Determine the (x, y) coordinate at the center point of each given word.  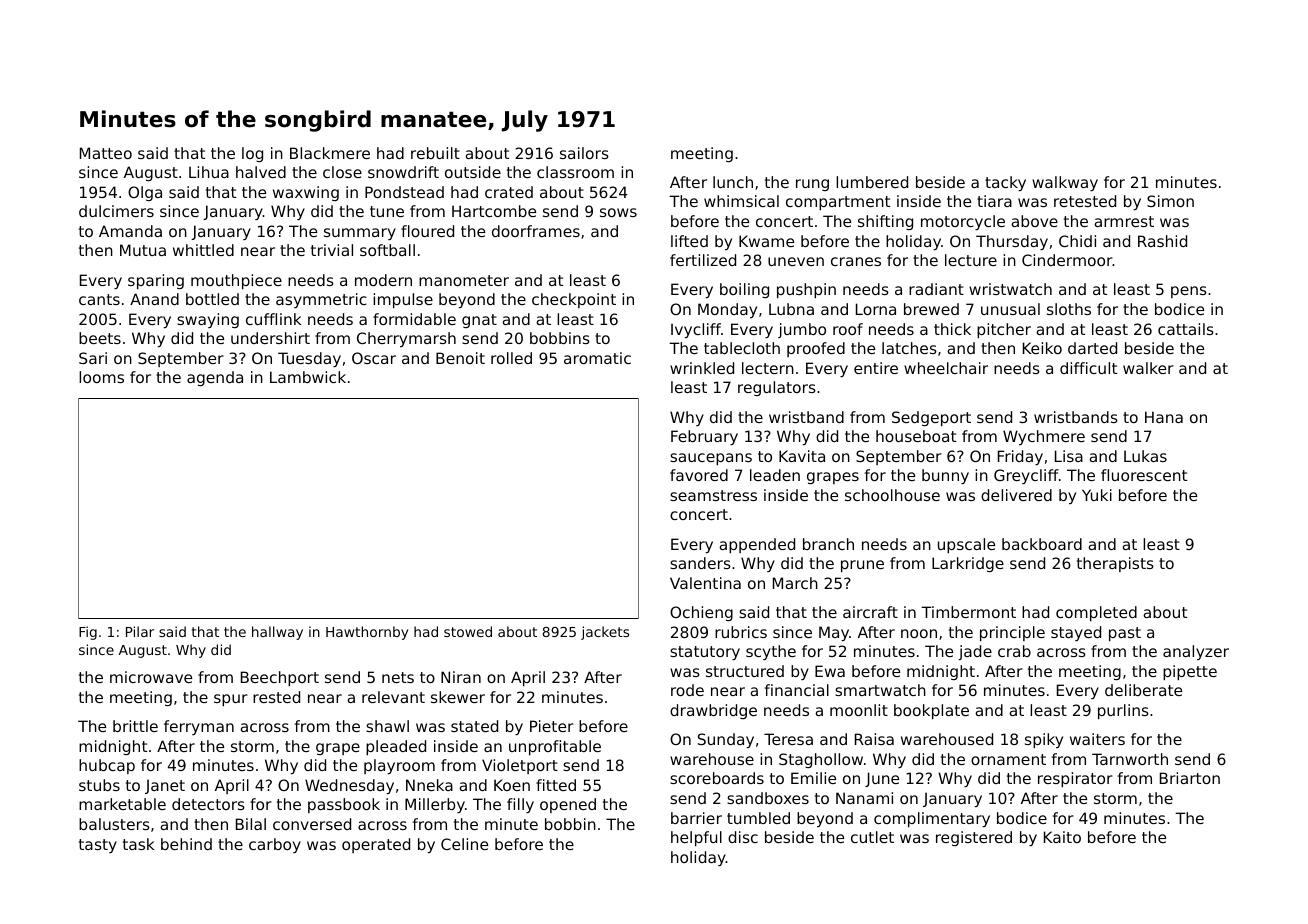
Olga (145, 193)
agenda (215, 378)
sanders (700, 563)
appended (757, 545)
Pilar (140, 631)
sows (618, 212)
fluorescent (1144, 475)
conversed (312, 824)
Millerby (435, 805)
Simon (1170, 201)
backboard (1042, 544)
